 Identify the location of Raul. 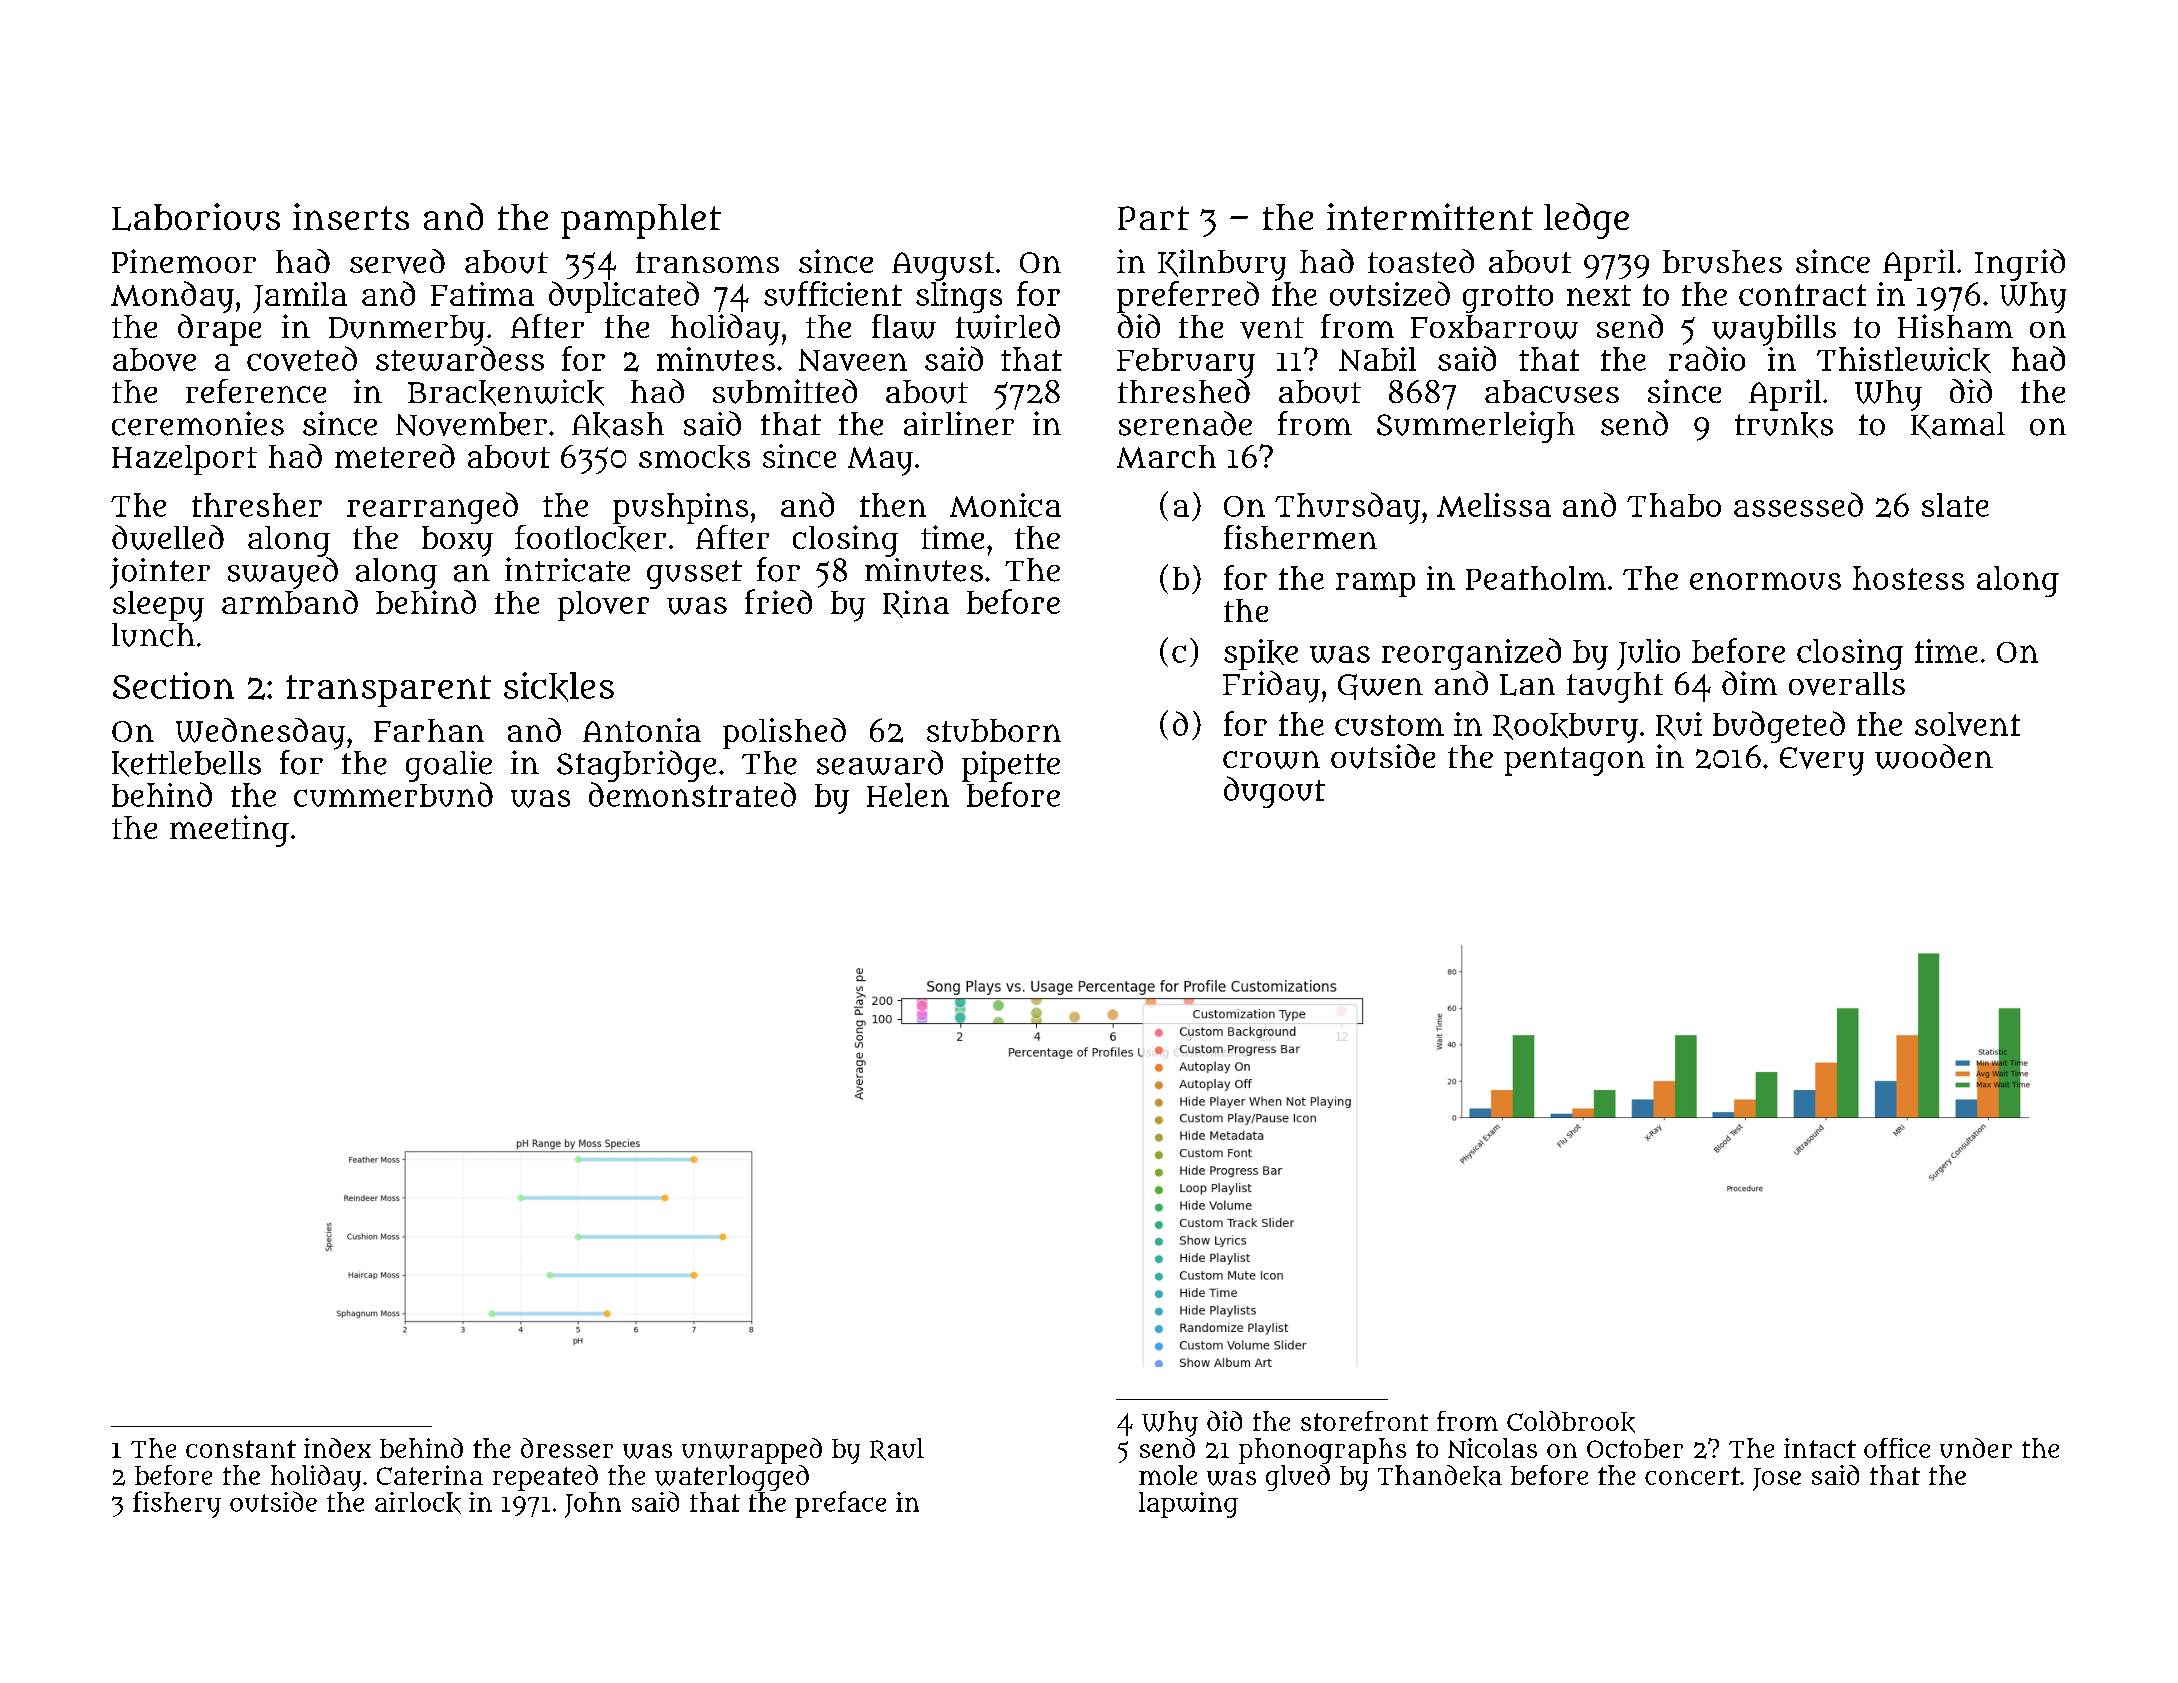
(897, 1449).
